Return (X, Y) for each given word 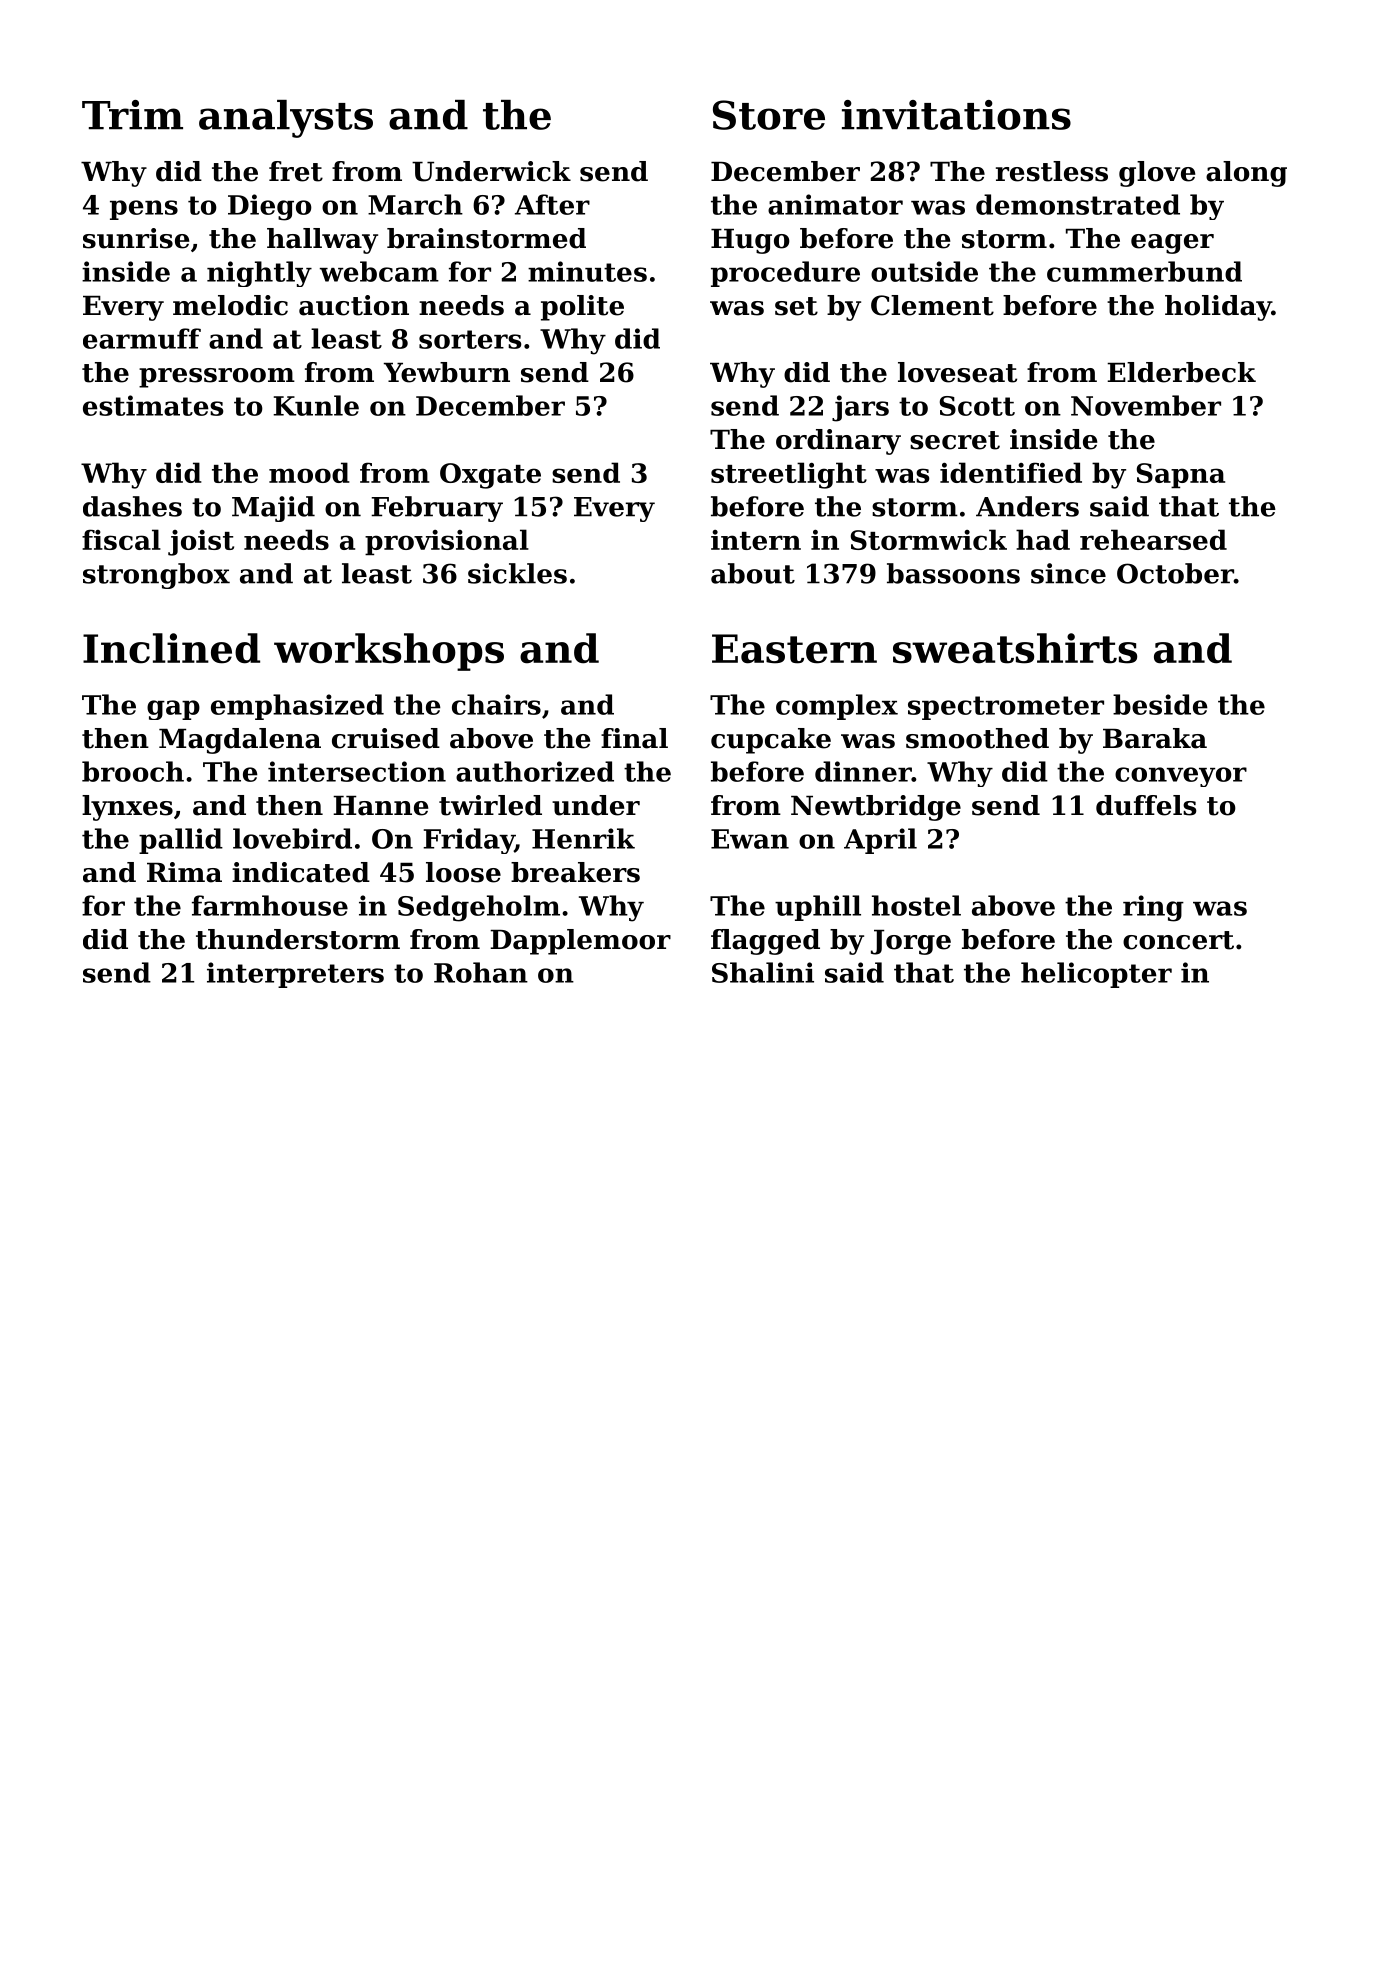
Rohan (481, 972)
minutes (587, 271)
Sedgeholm (479, 908)
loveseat (957, 372)
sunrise (136, 238)
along (1246, 174)
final (634, 738)
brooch (133, 771)
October (1175, 573)
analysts (286, 119)
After (552, 204)
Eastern (794, 649)
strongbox (156, 576)
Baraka (1155, 738)
